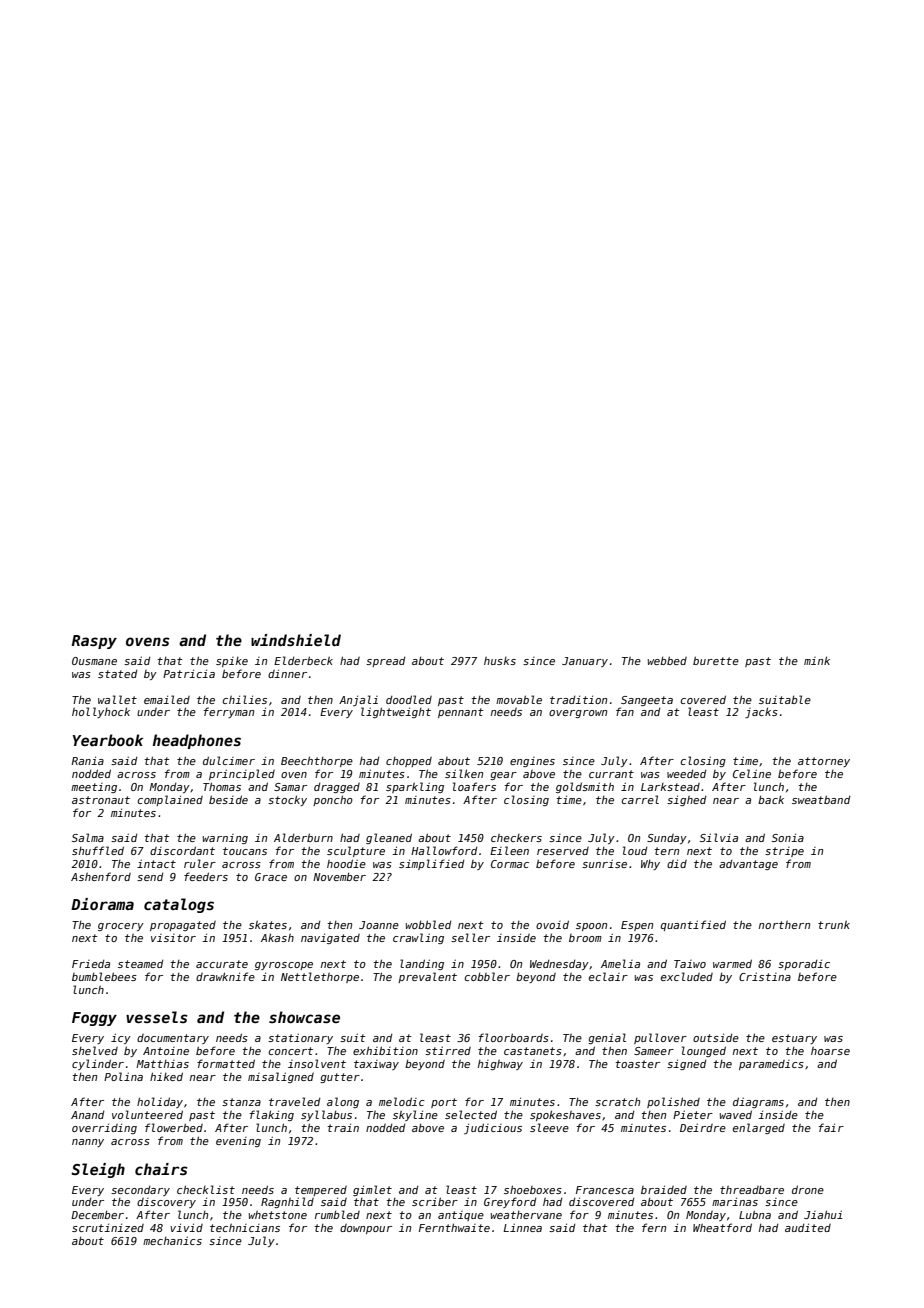  I want to click on overgrown, so click(578, 714).
